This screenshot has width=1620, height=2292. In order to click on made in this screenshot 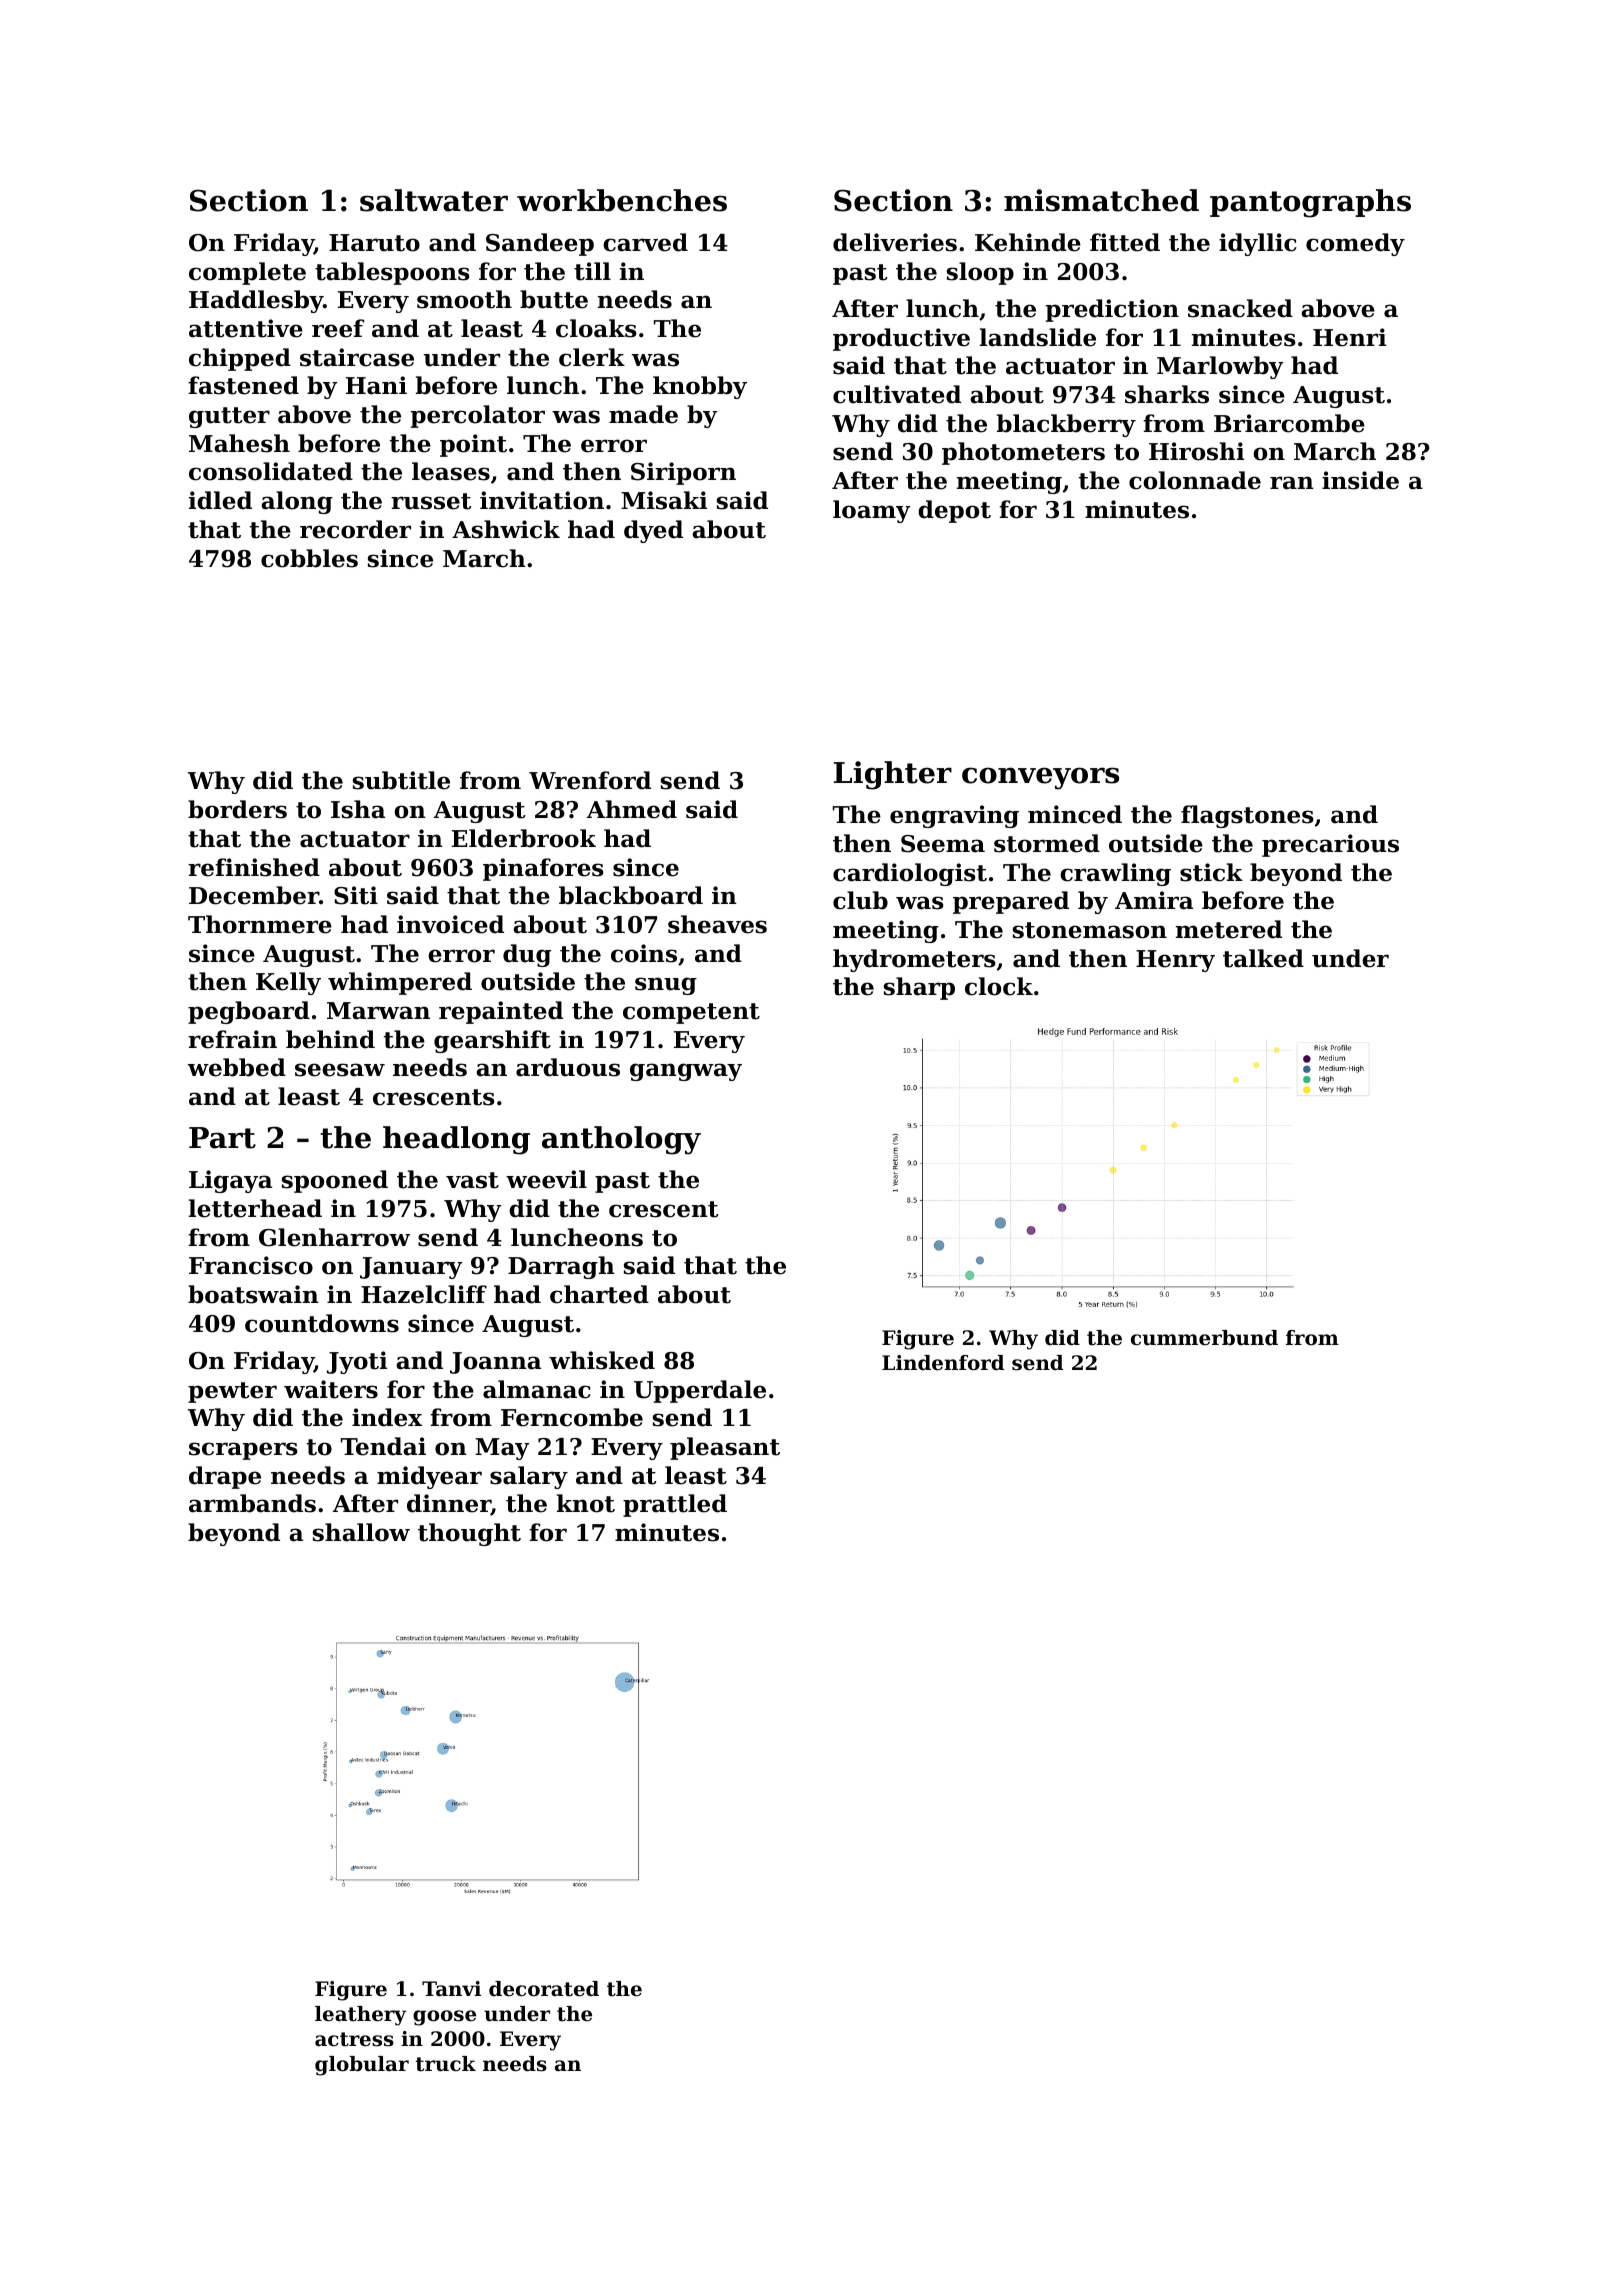, I will do `click(643, 414)`.
